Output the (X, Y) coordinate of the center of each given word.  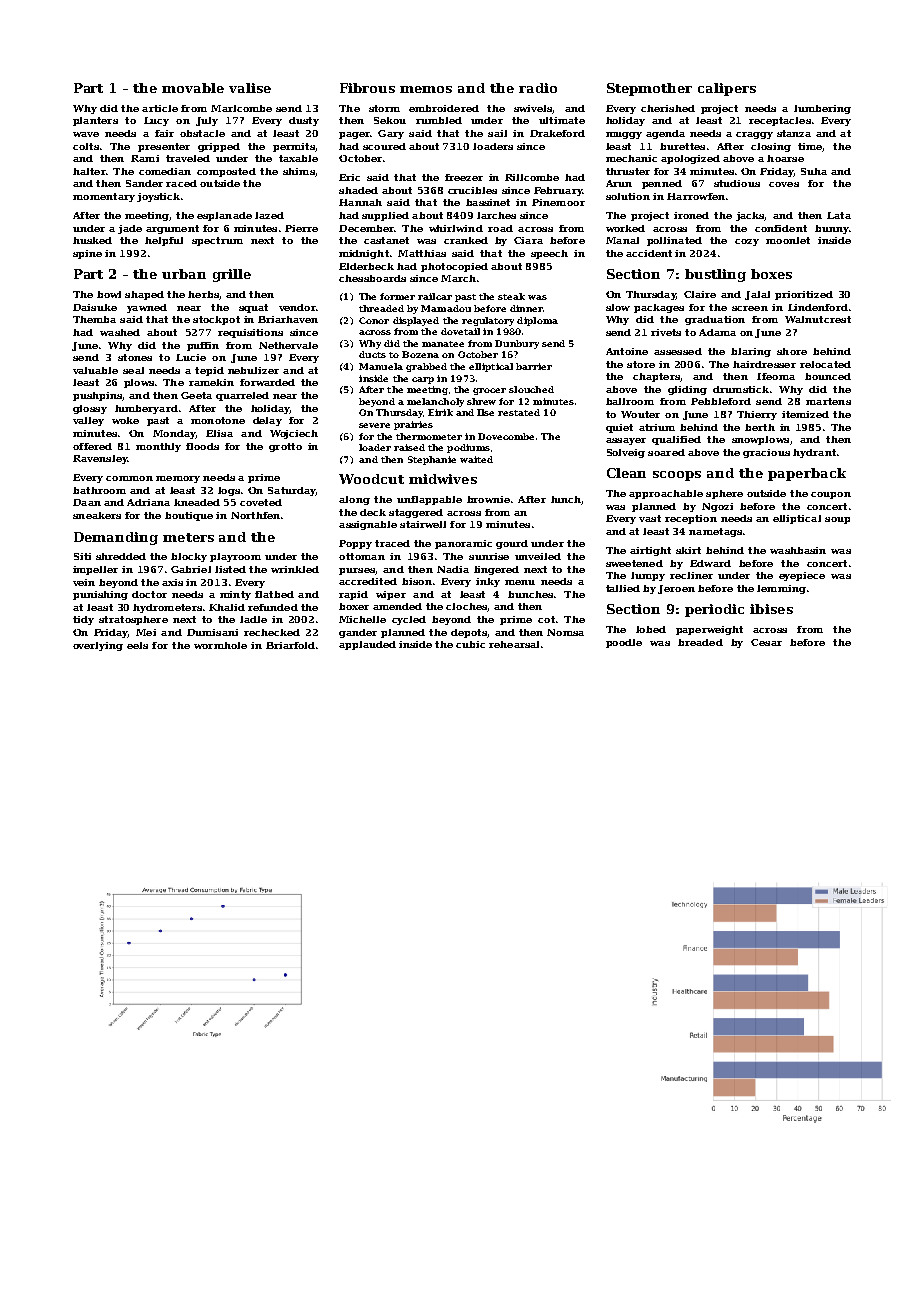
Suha (814, 171)
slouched (531, 389)
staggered (416, 513)
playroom (235, 557)
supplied (385, 216)
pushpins (97, 396)
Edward (710, 563)
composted (226, 172)
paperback (807, 474)
